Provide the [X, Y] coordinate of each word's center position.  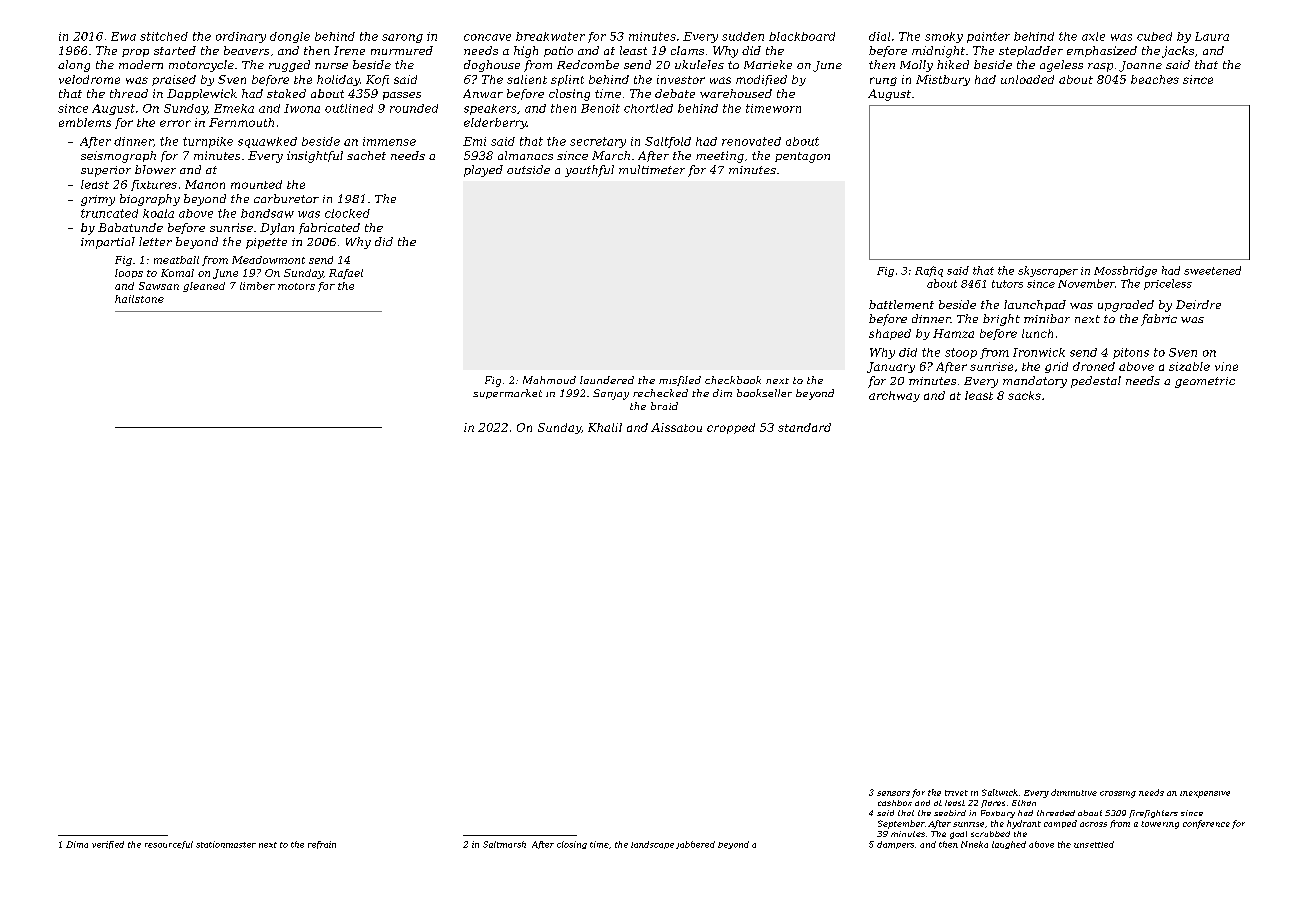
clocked [347, 213]
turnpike [208, 142]
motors [296, 286]
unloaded [1027, 79]
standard [804, 427]
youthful [589, 171]
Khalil [605, 427]
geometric [1205, 382]
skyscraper [1048, 271]
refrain [322, 845]
